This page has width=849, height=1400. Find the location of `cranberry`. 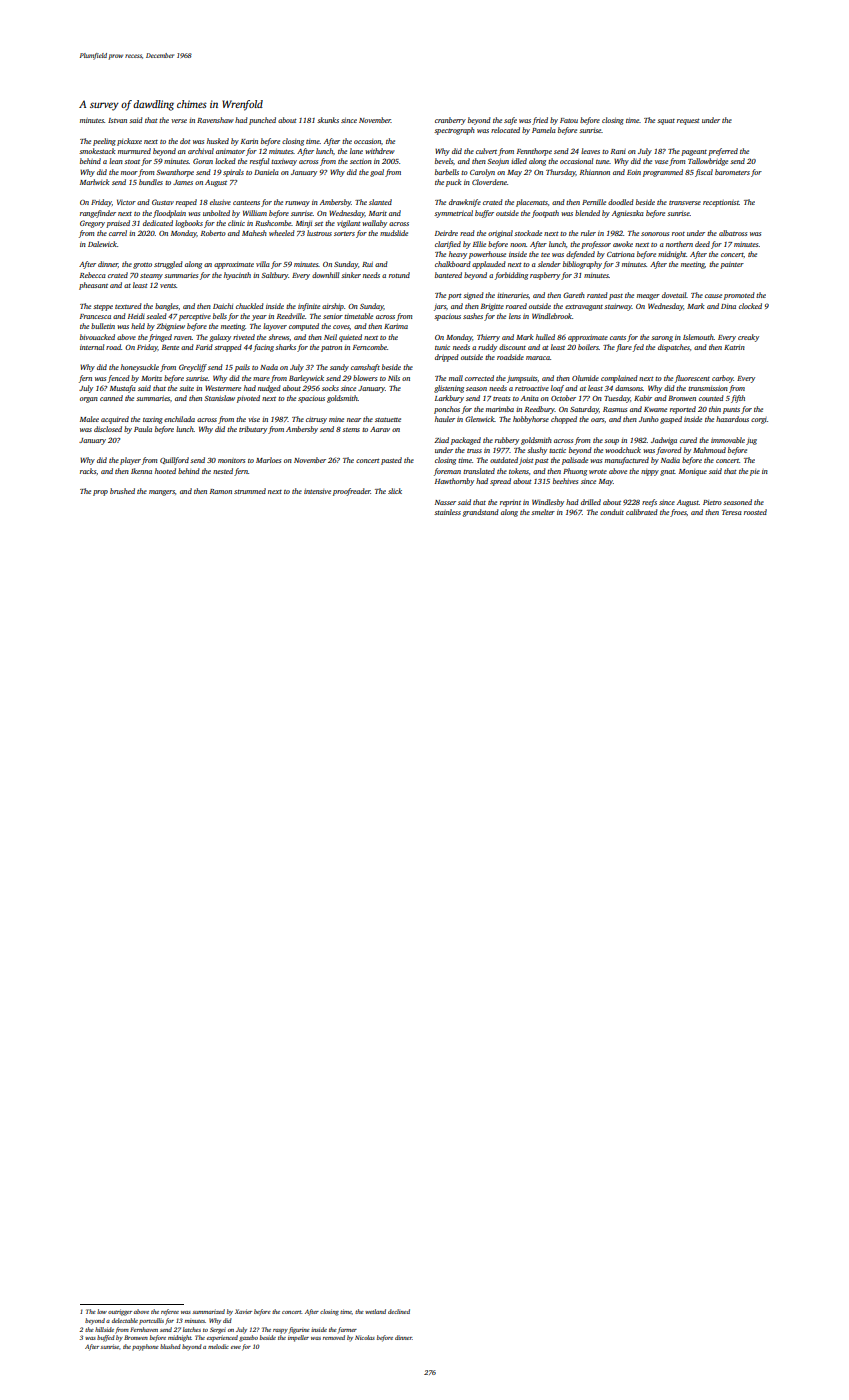

cranberry is located at coordinates (450, 121).
